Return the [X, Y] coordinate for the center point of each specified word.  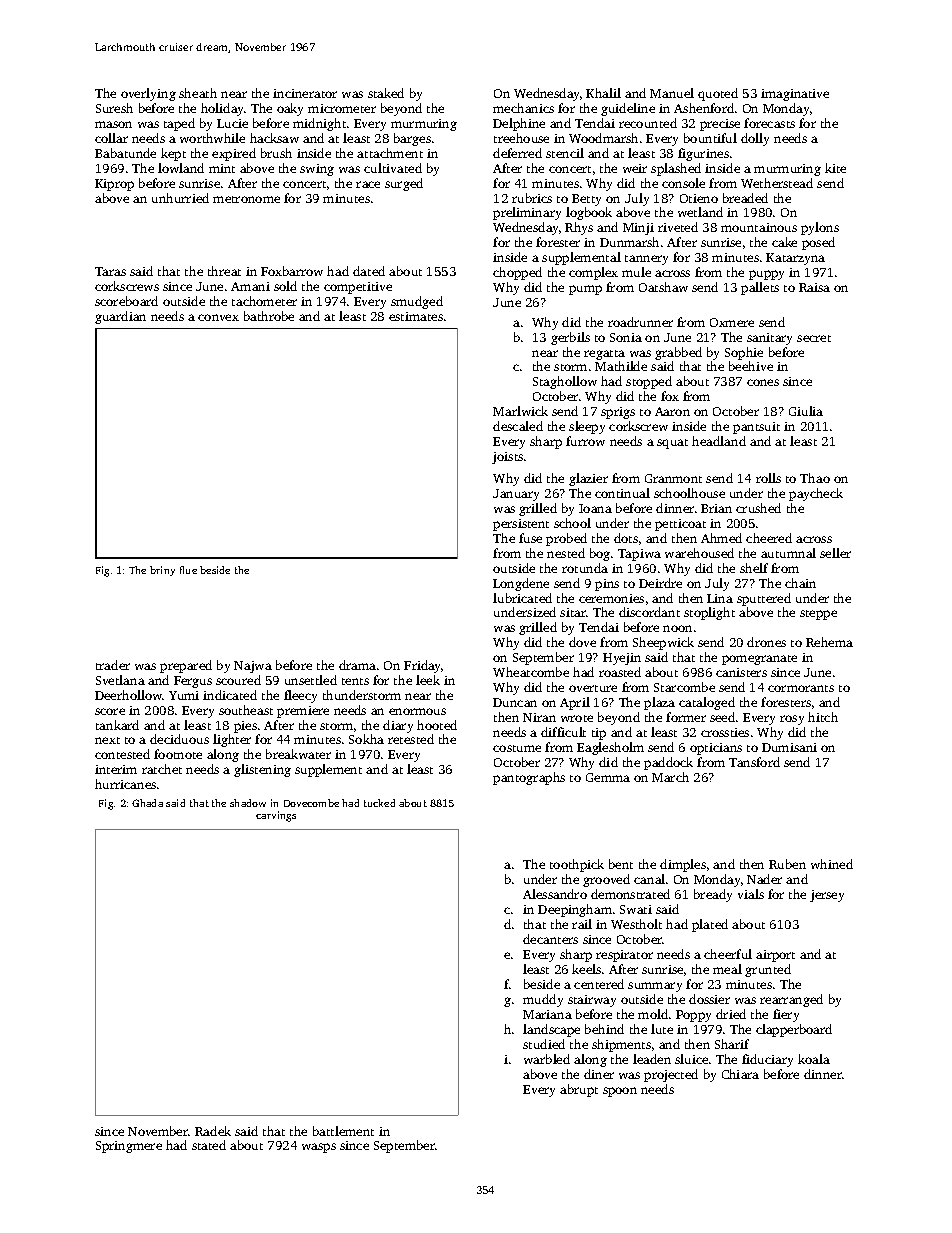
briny [162, 571]
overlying [148, 94]
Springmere [129, 1147]
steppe [818, 615]
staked [386, 93]
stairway [592, 1001]
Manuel [672, 93]
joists [507, 458]
